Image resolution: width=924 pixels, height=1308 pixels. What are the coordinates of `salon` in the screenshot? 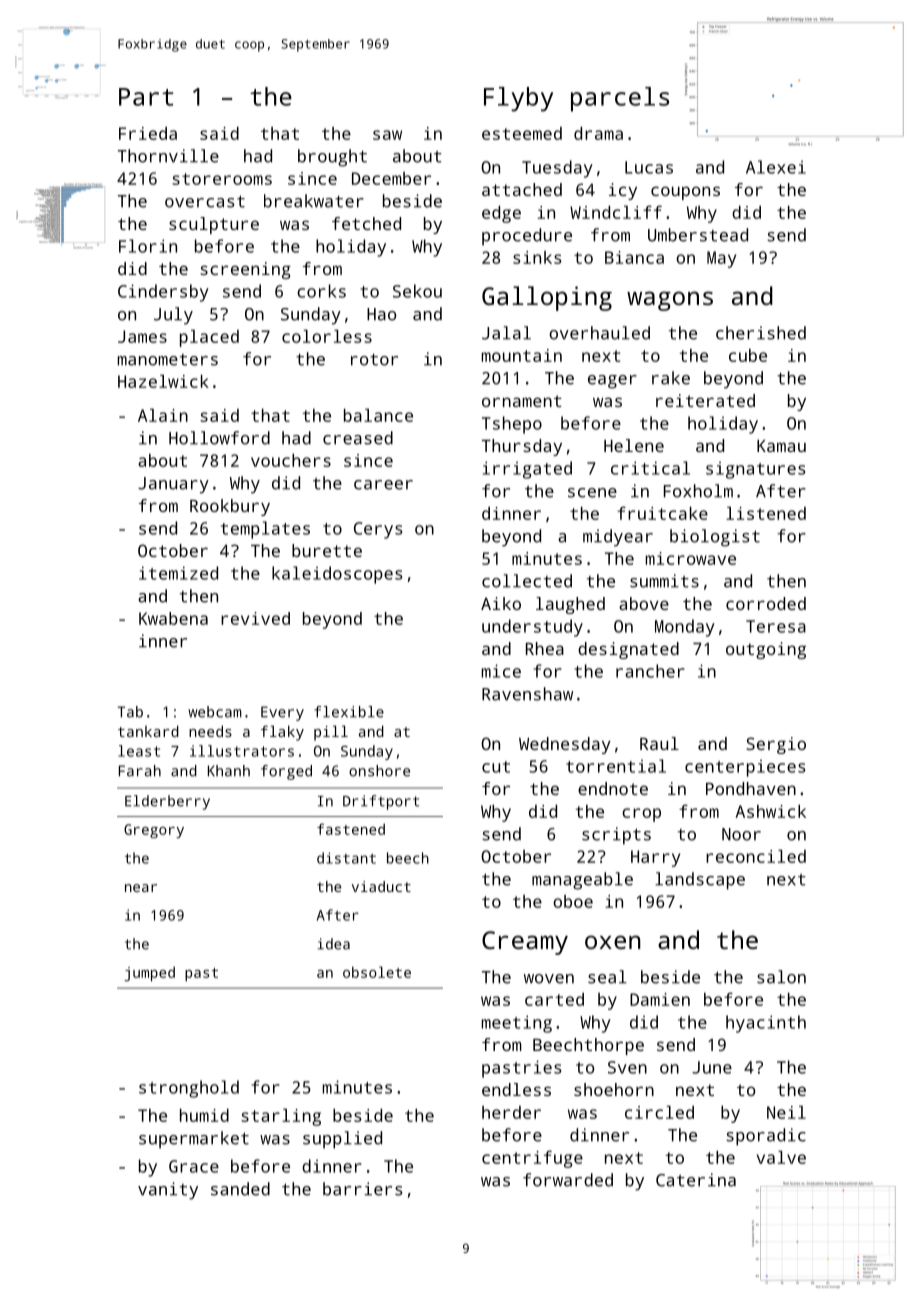 It's located at (781, 977).
